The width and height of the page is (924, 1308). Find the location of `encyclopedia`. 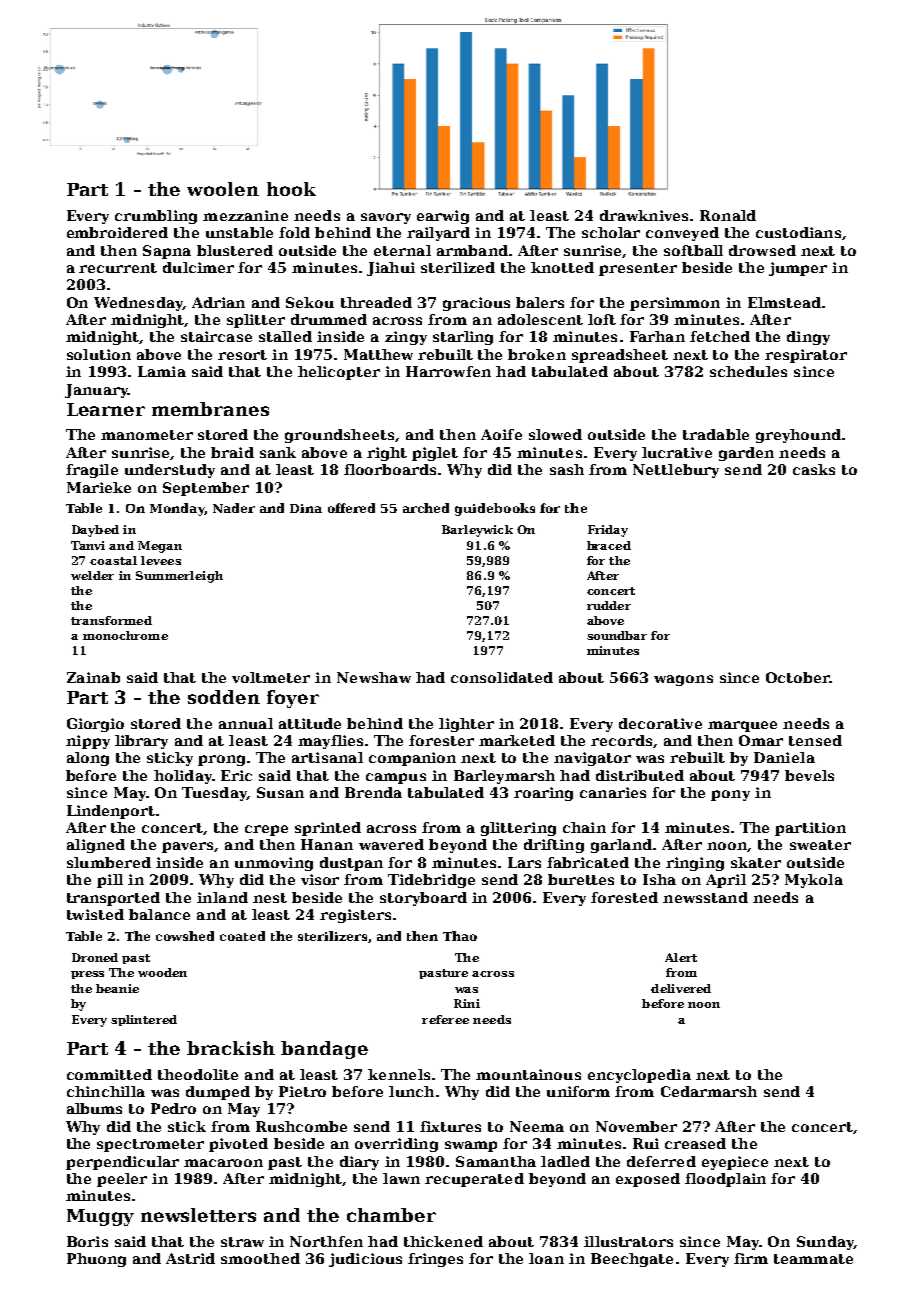

encyclopedia is located at coordinates (639, 1076).
